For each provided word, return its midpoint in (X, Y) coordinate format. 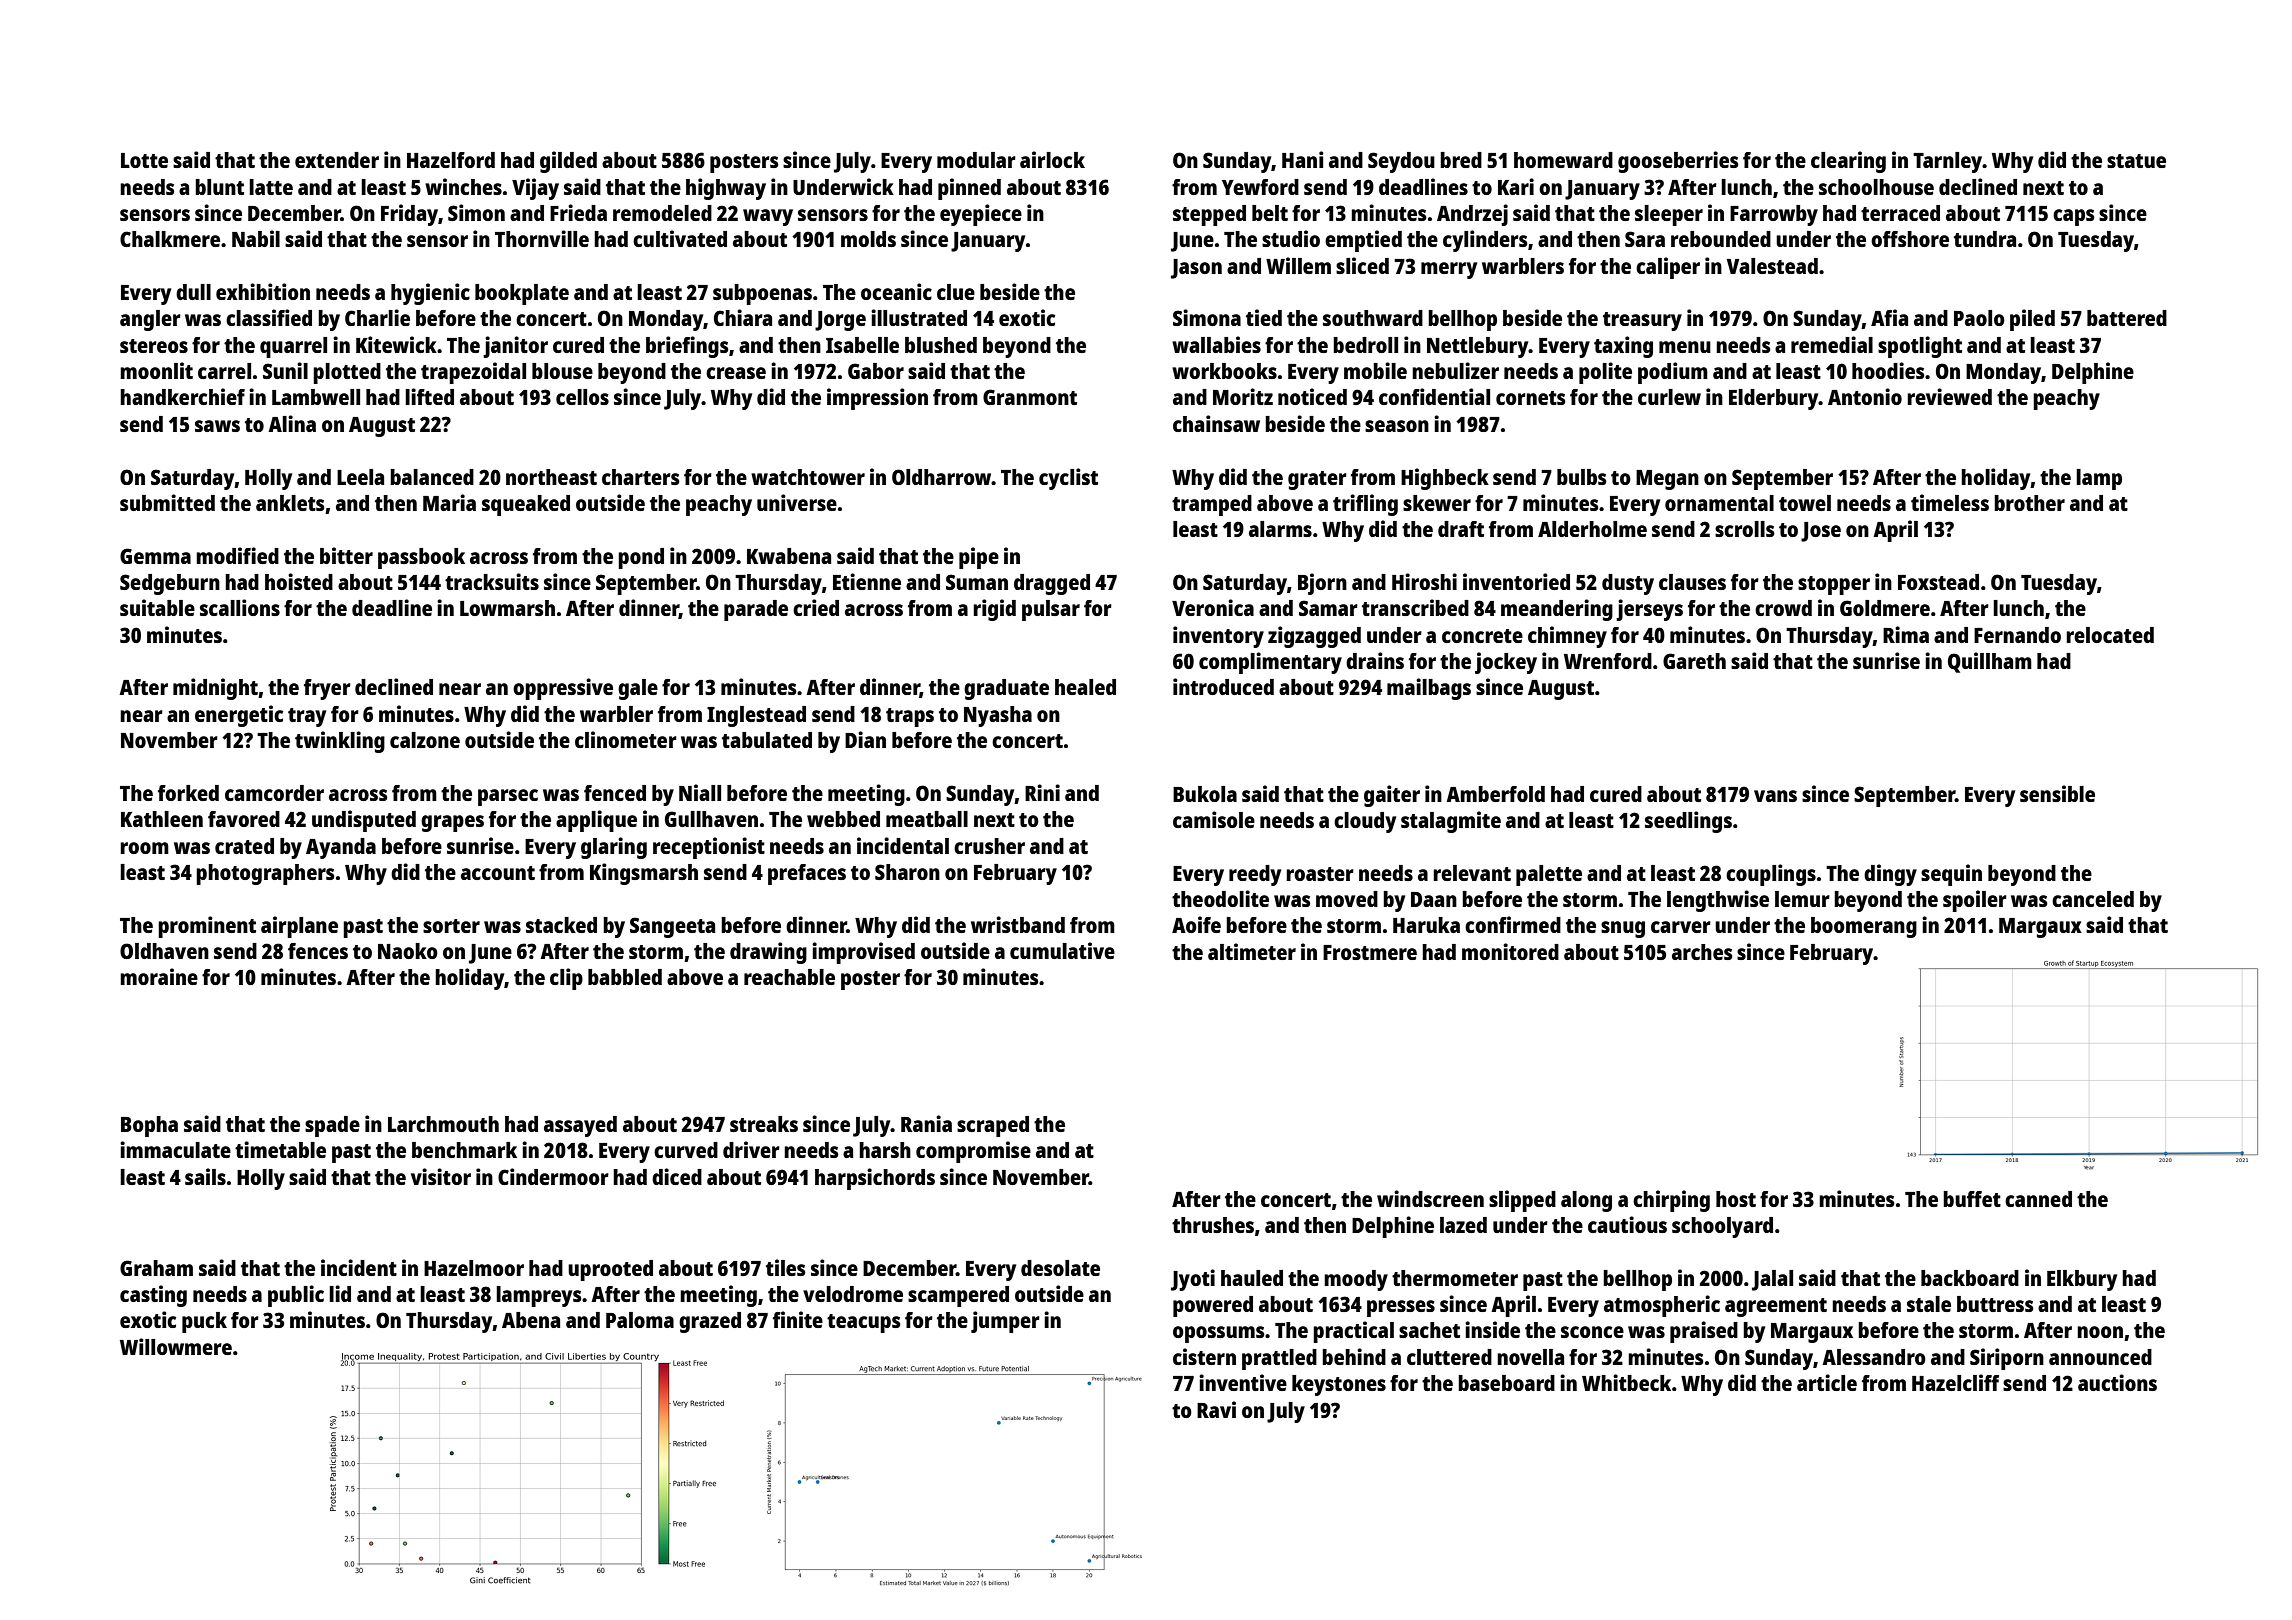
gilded (568, 162)
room (144, 848)
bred (1461, 160)
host (1736, 1199)
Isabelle (862, 345)
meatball (927, 819)
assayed (580, 1126)
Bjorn (1322, 584)
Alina (292, 423)
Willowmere (176, 1346)
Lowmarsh (507, 608)
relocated (2110, 635)
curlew (1669, 397)
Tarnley (1947, 162)
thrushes (1213, 1225)
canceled (2093, 899)
